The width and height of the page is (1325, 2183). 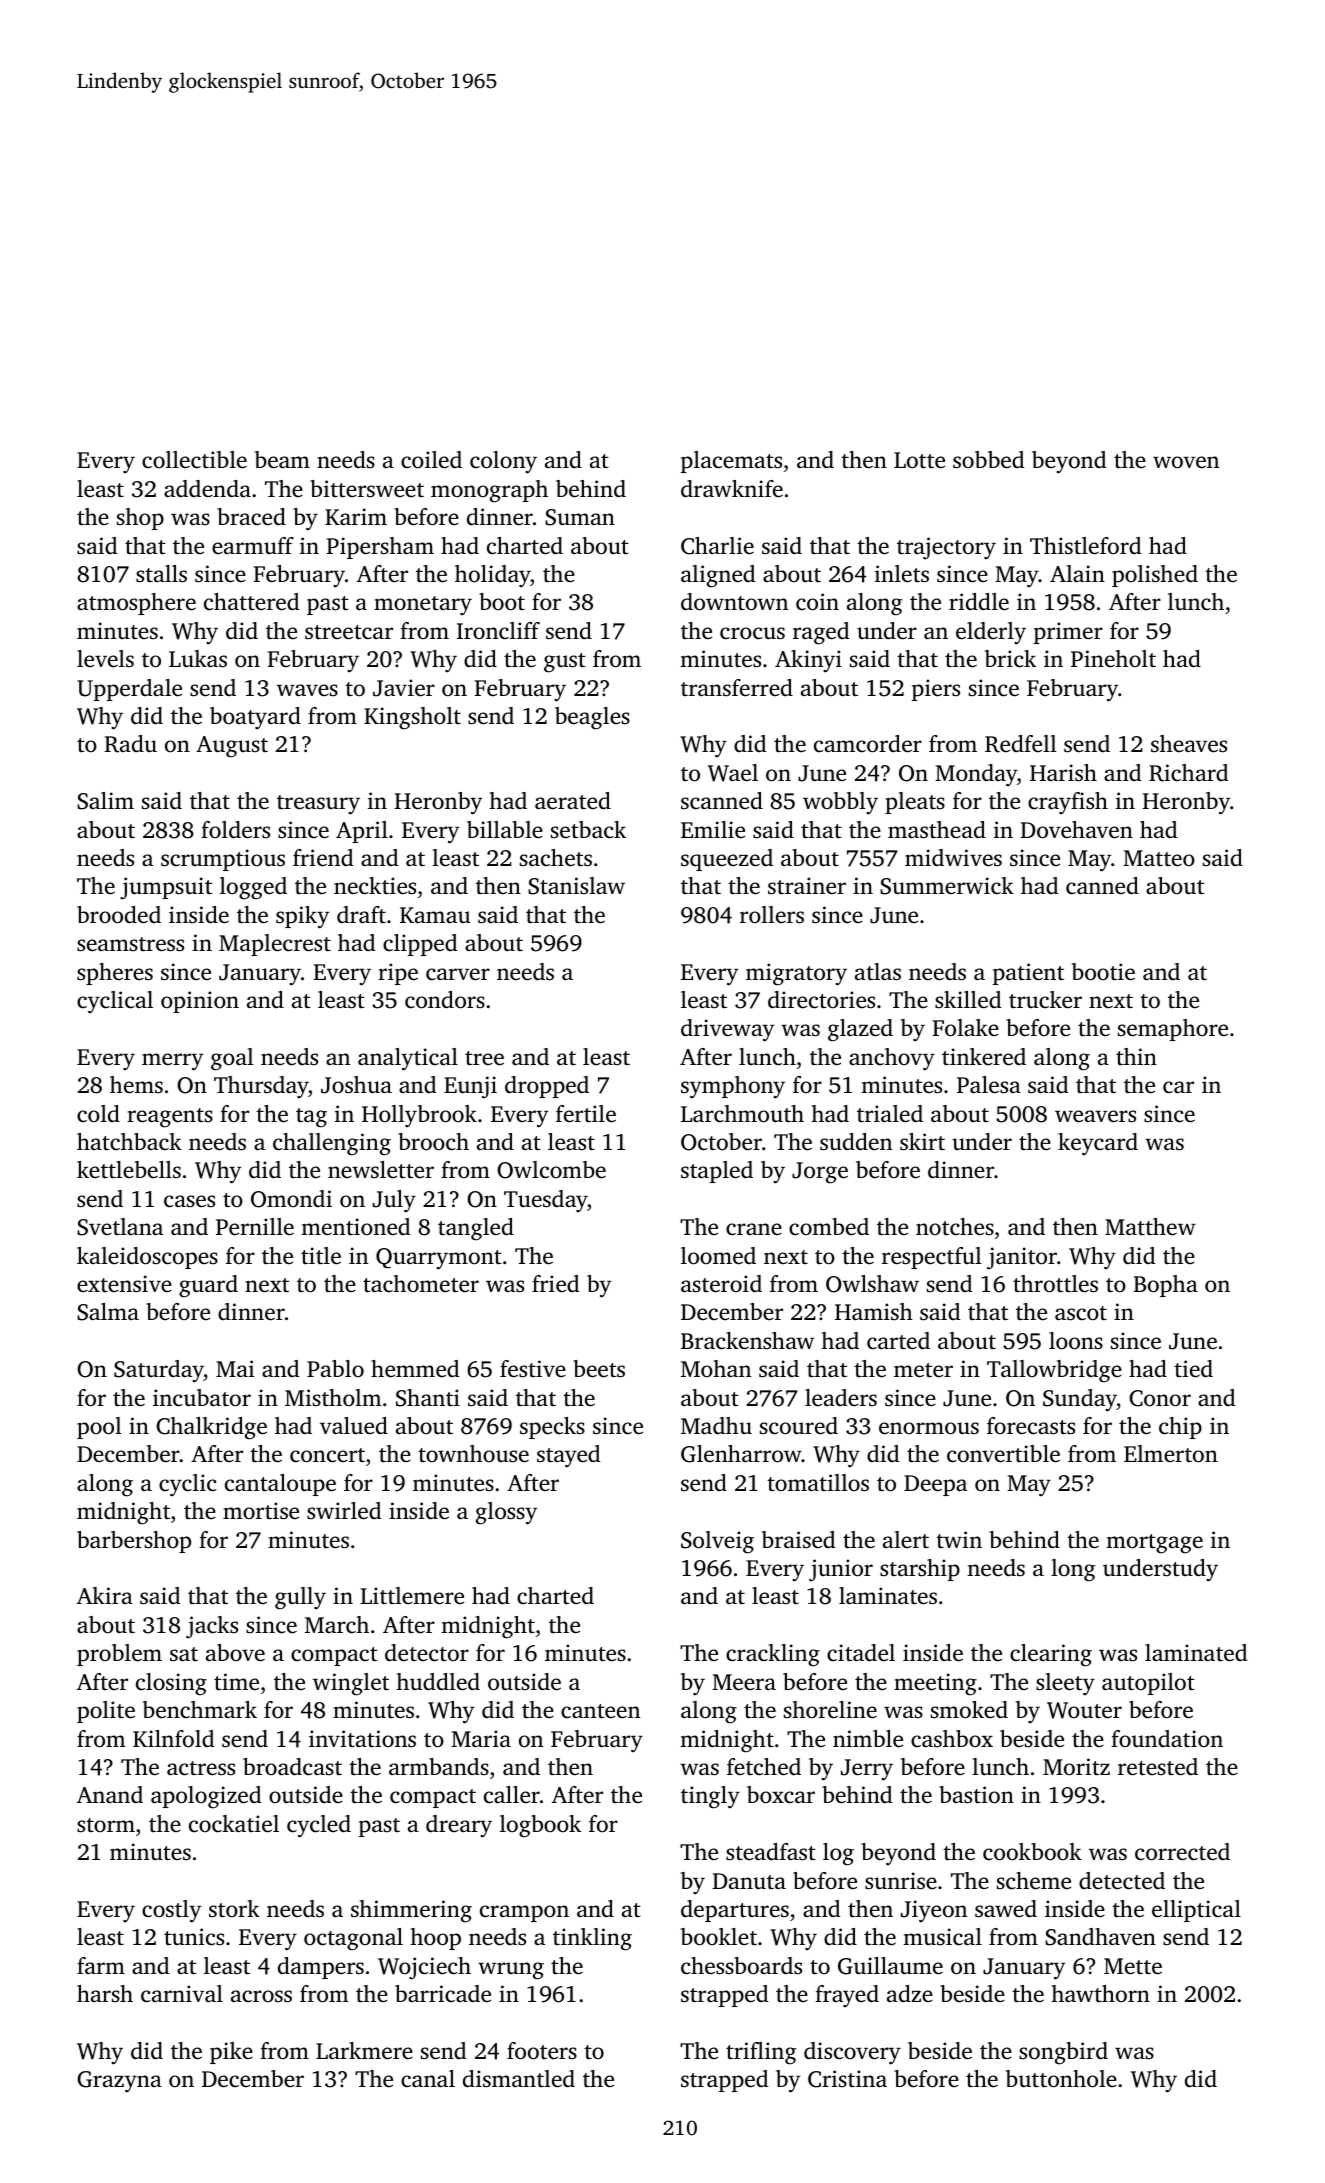 I want to click on sawed, so click(x=1006, y=1909).
